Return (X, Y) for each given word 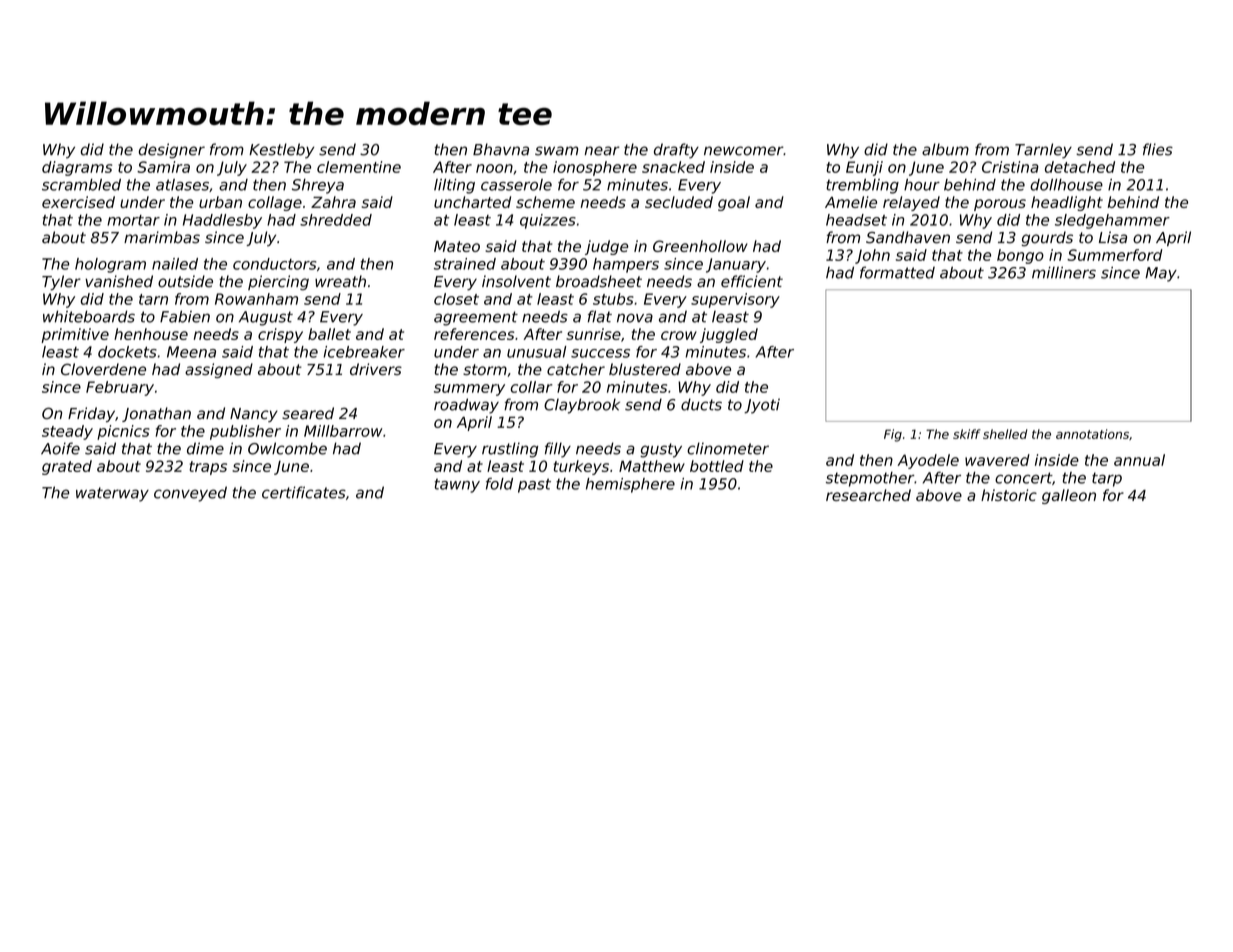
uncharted (472, 202)
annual (1139, 460)
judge (606, 247)
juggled (729, 335)
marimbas (162, 237)
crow (679, 335)
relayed (911, 203)
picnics (123, 432)
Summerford (1115, 255)
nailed (175, 264)
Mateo (457, 246)
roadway (466, 406)
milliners (1064, 272)
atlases (182, 185)
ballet (329, 334)
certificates (304, 492)
